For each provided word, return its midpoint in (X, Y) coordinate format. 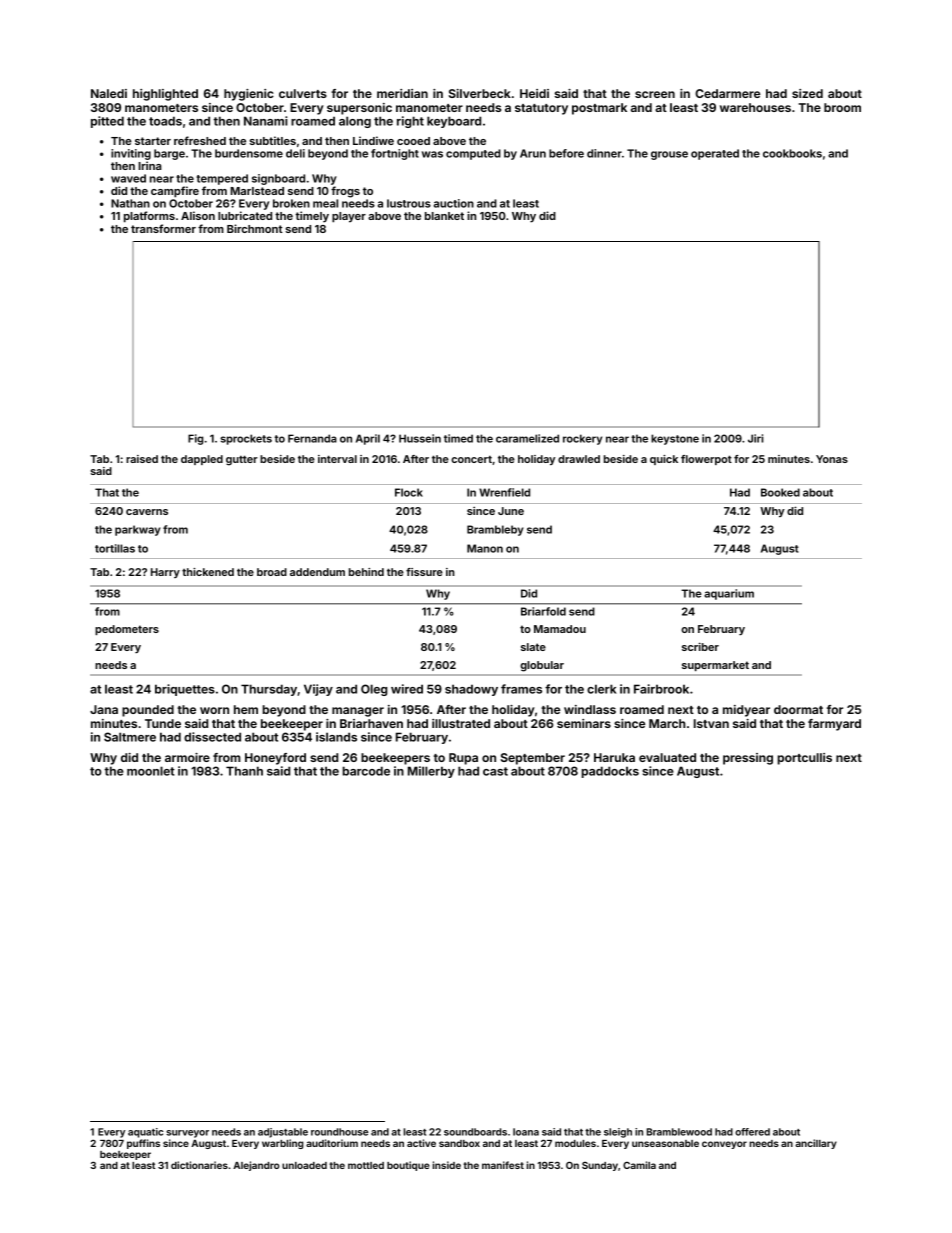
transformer (163, 228)
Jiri (755, 438)
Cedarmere (727, 93)
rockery (582, 439)
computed (473, 154)
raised (142, 459)
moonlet (151, 771)
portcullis (804, 759)
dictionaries (199, 1165)
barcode (366, 771)
